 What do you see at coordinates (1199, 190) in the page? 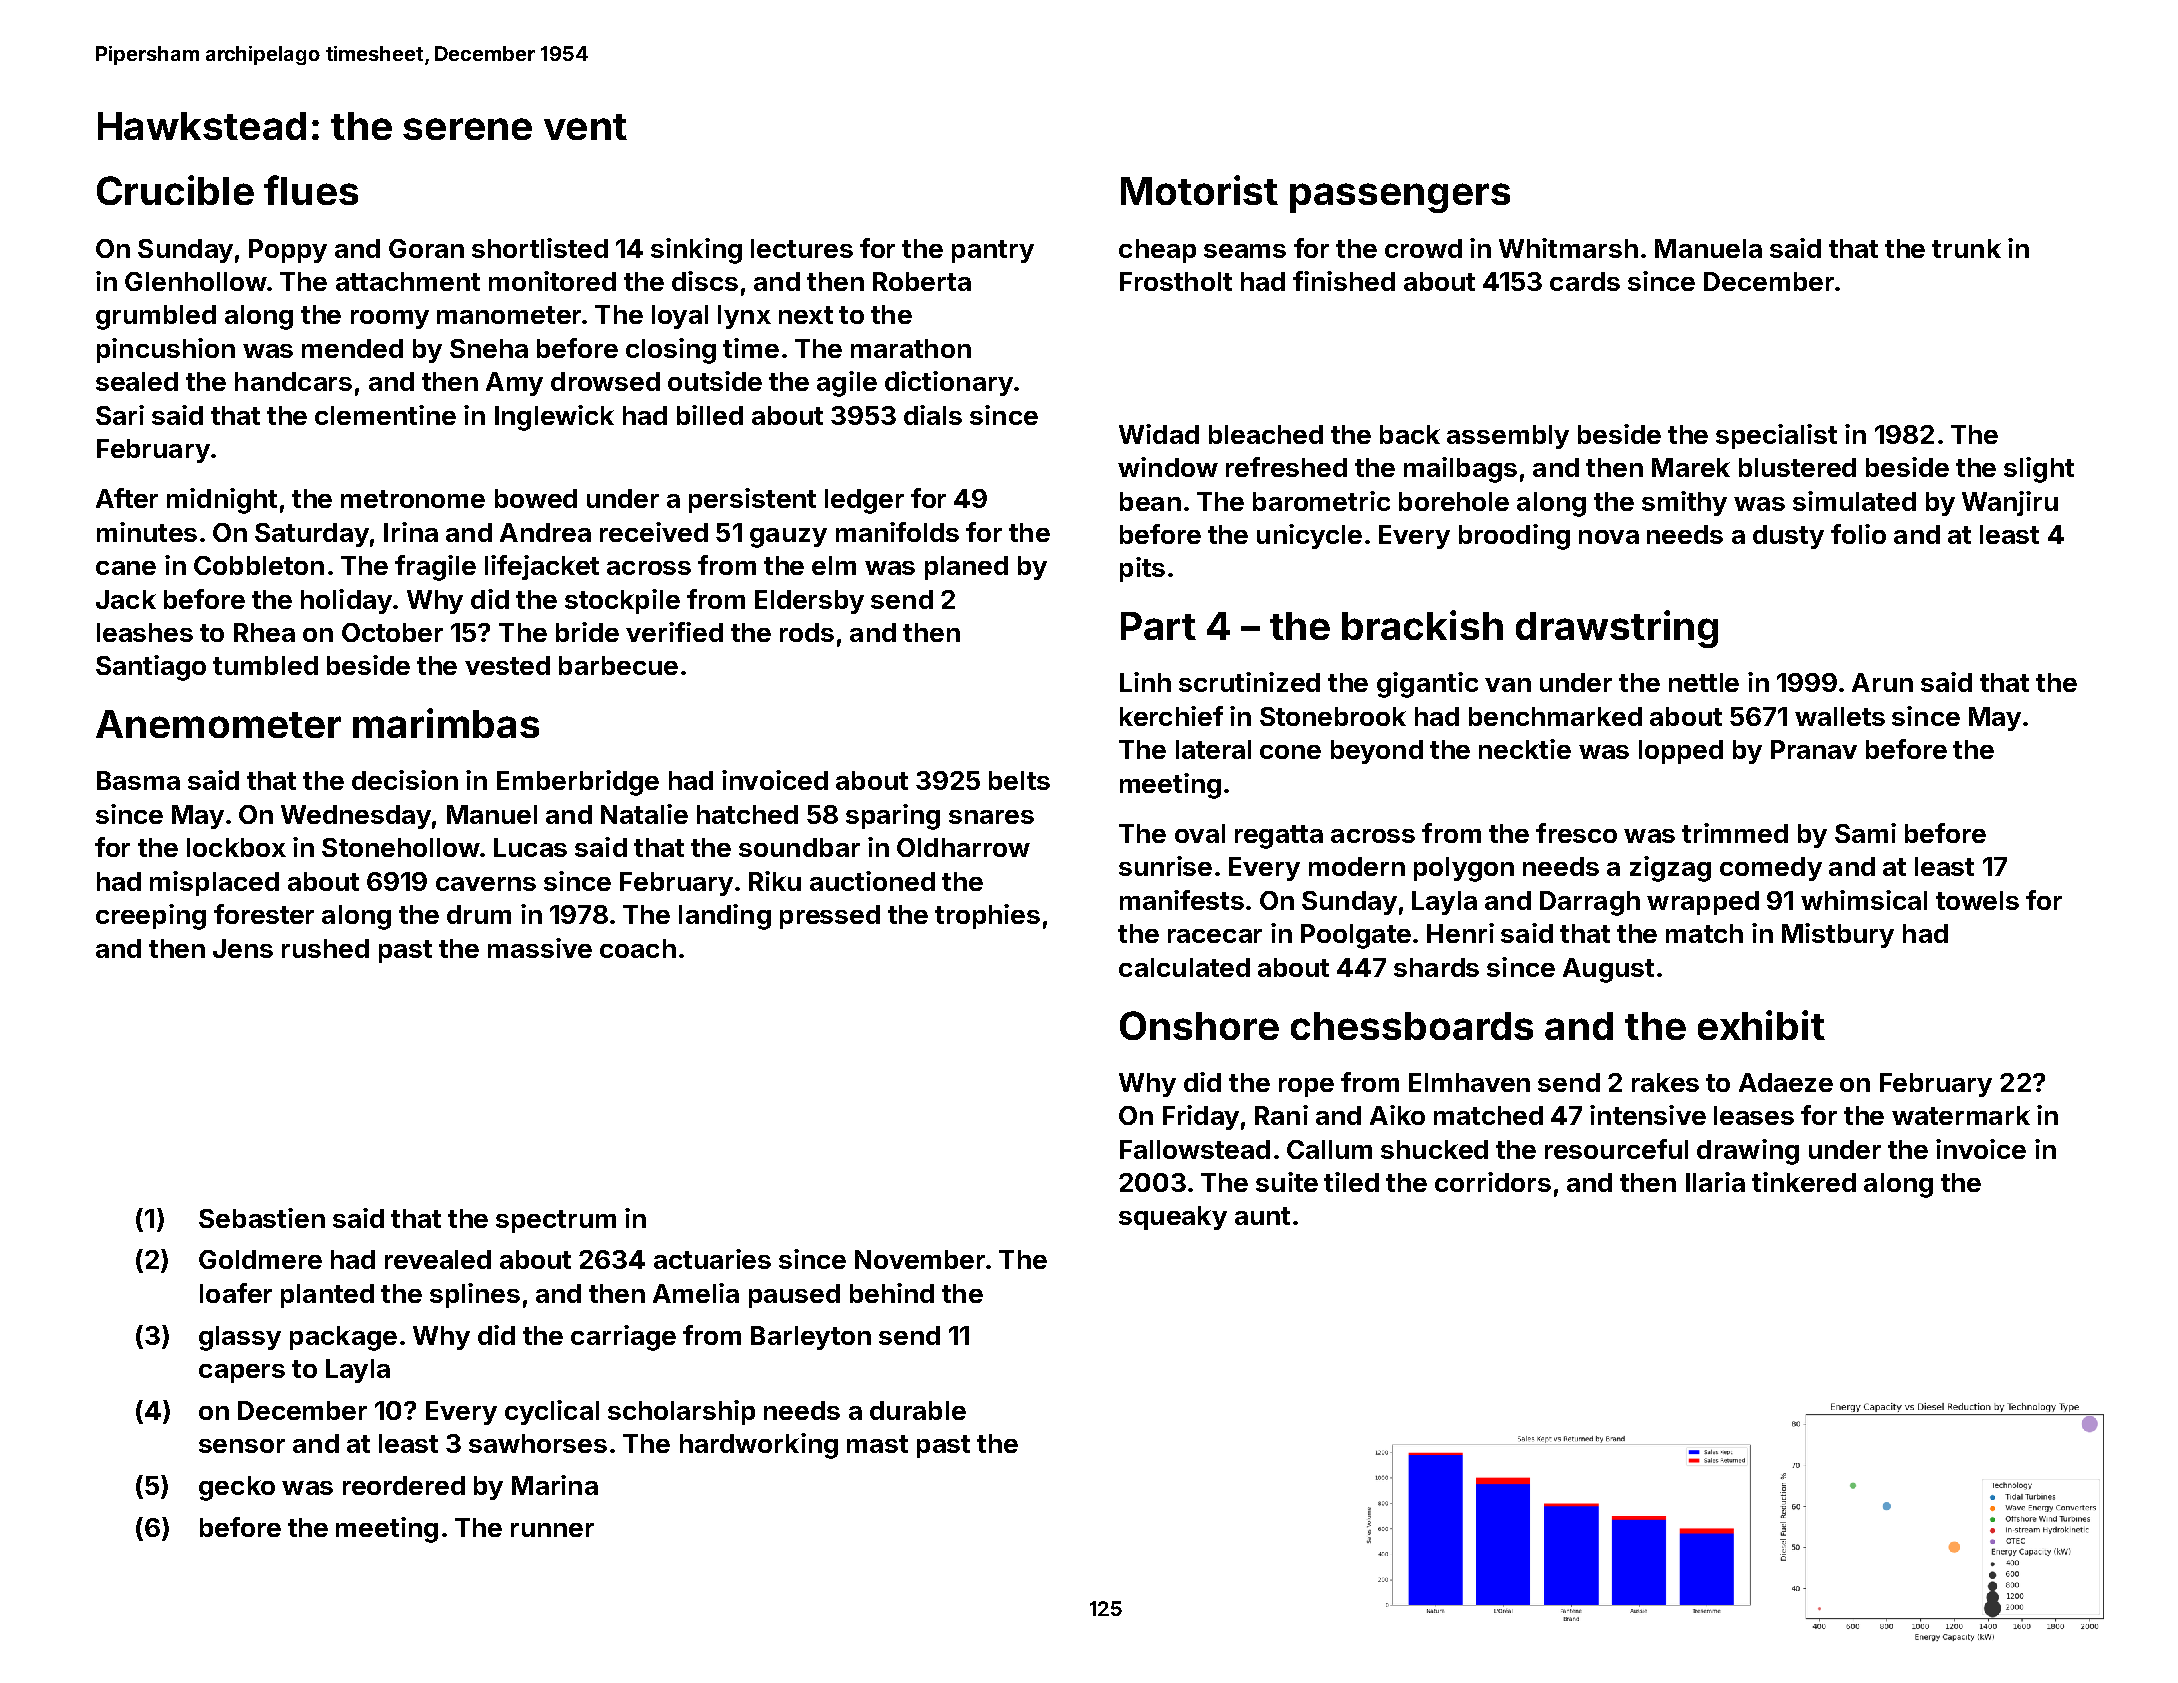
I see `Motorist` at bounding box center [1199, 190].
